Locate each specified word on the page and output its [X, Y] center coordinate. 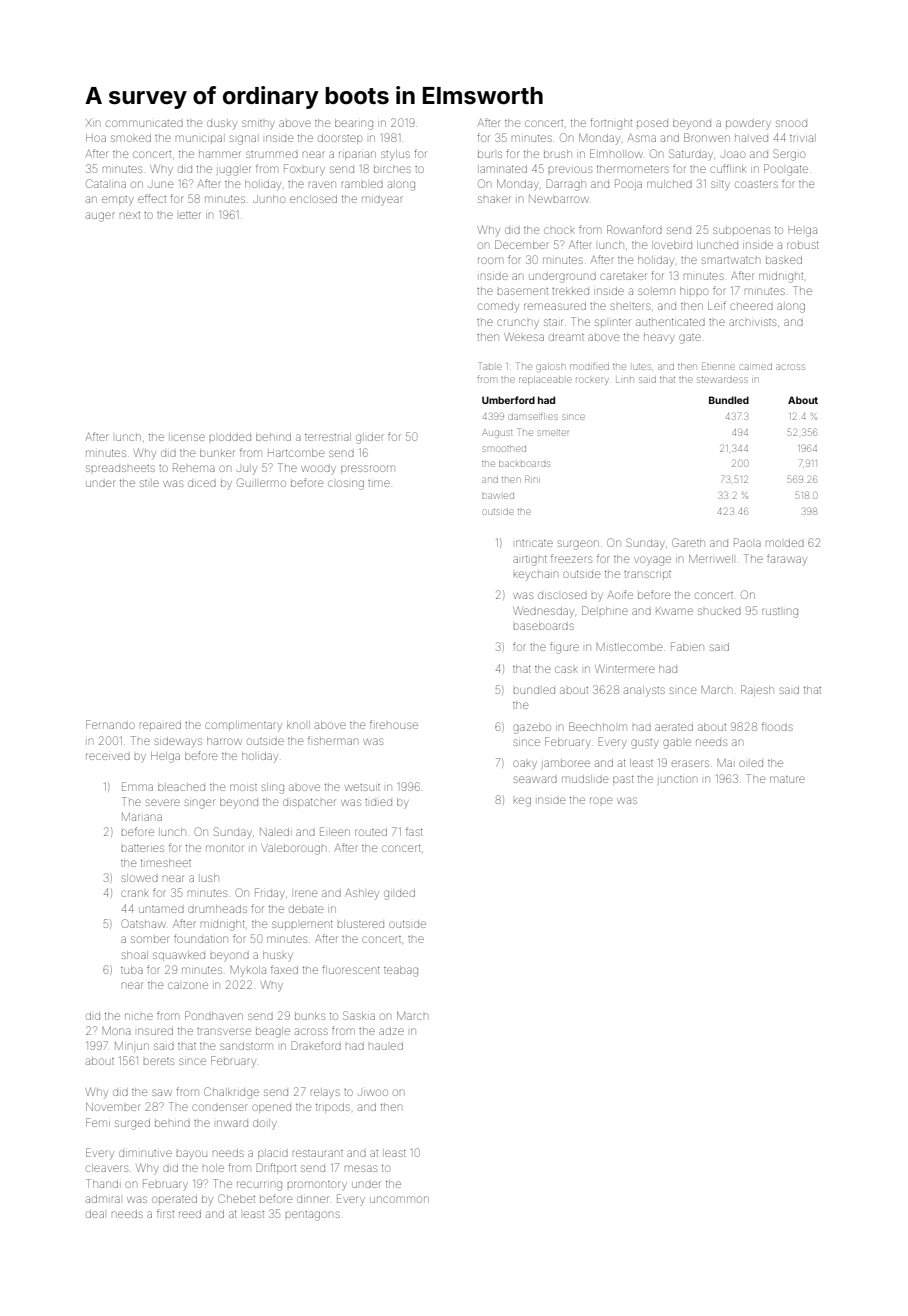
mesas [361, 1168]
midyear [382, 200]
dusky [222, 125]
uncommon [399, 1199]
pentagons [313, 1216]
